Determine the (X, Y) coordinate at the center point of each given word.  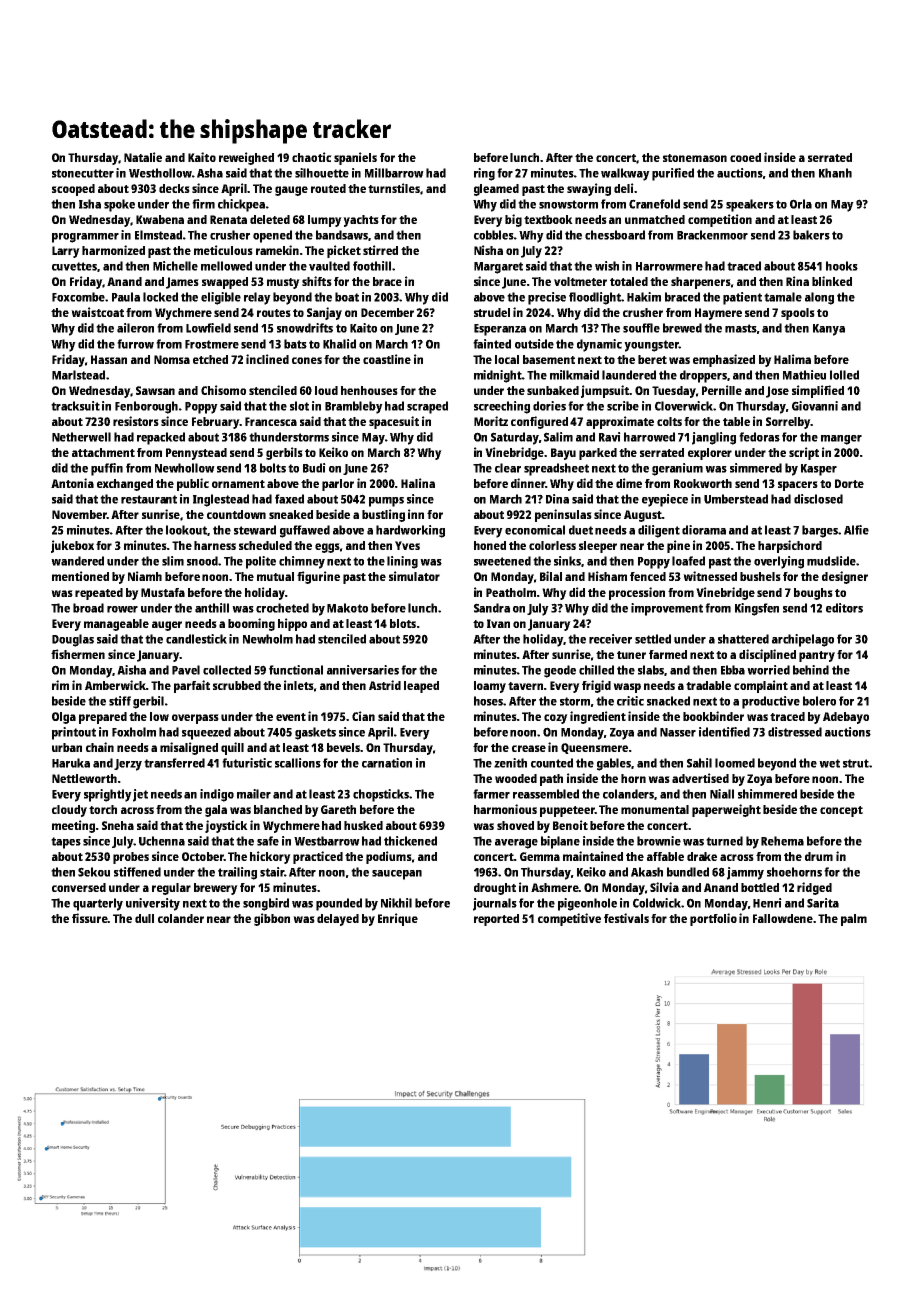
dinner (528, 483)
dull (144, 918)
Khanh (835, 173)
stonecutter (83, 173)
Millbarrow (394, 173)
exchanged (125, 485)
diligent (659, 531)
